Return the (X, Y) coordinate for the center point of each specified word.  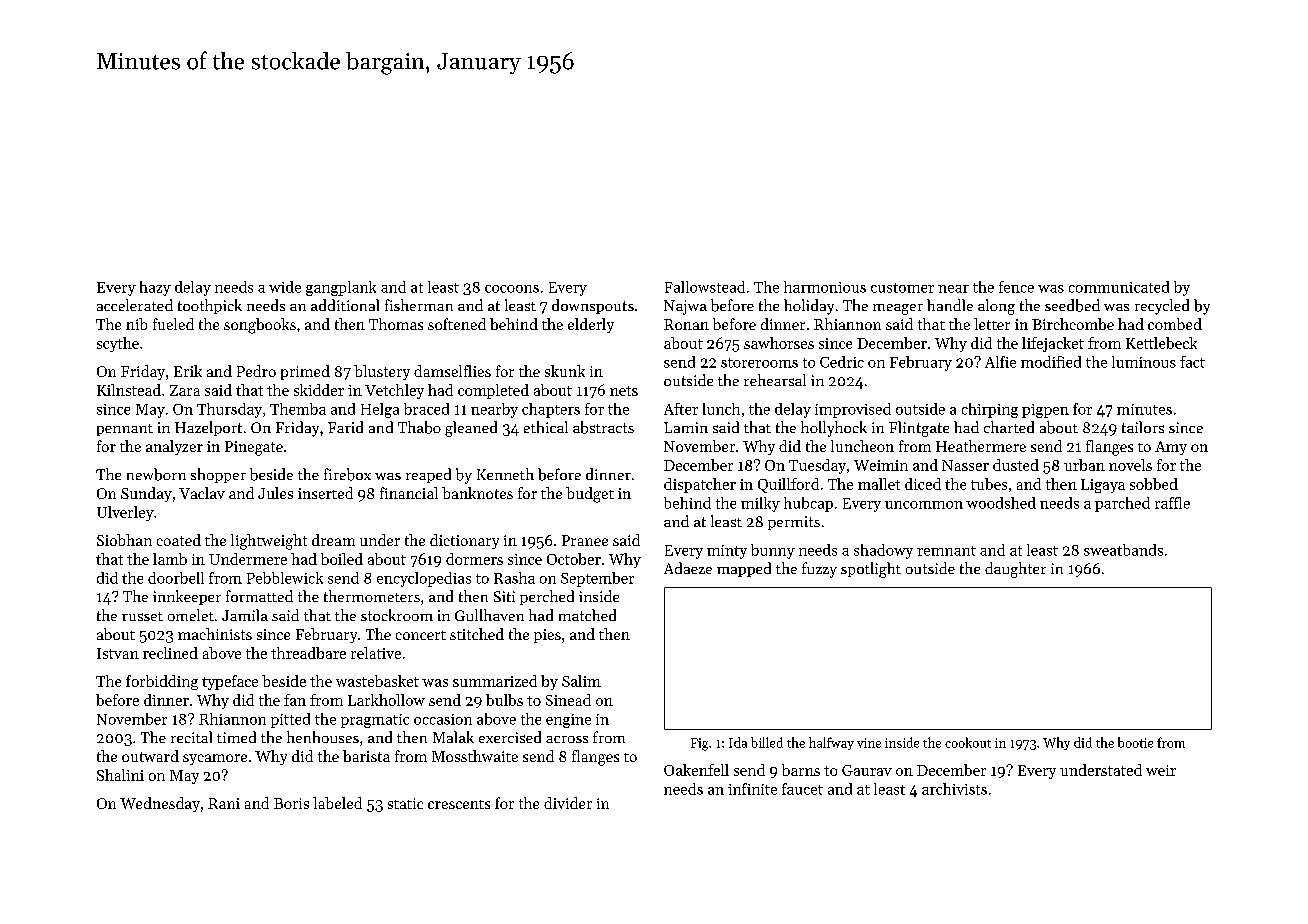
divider (568, 803)
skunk (565, 371)
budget (590, 495)
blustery (382, 372)
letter (992, 324)
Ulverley (125, 513)
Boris (291, 803)
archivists (954, 789)
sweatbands (1123, 550)
